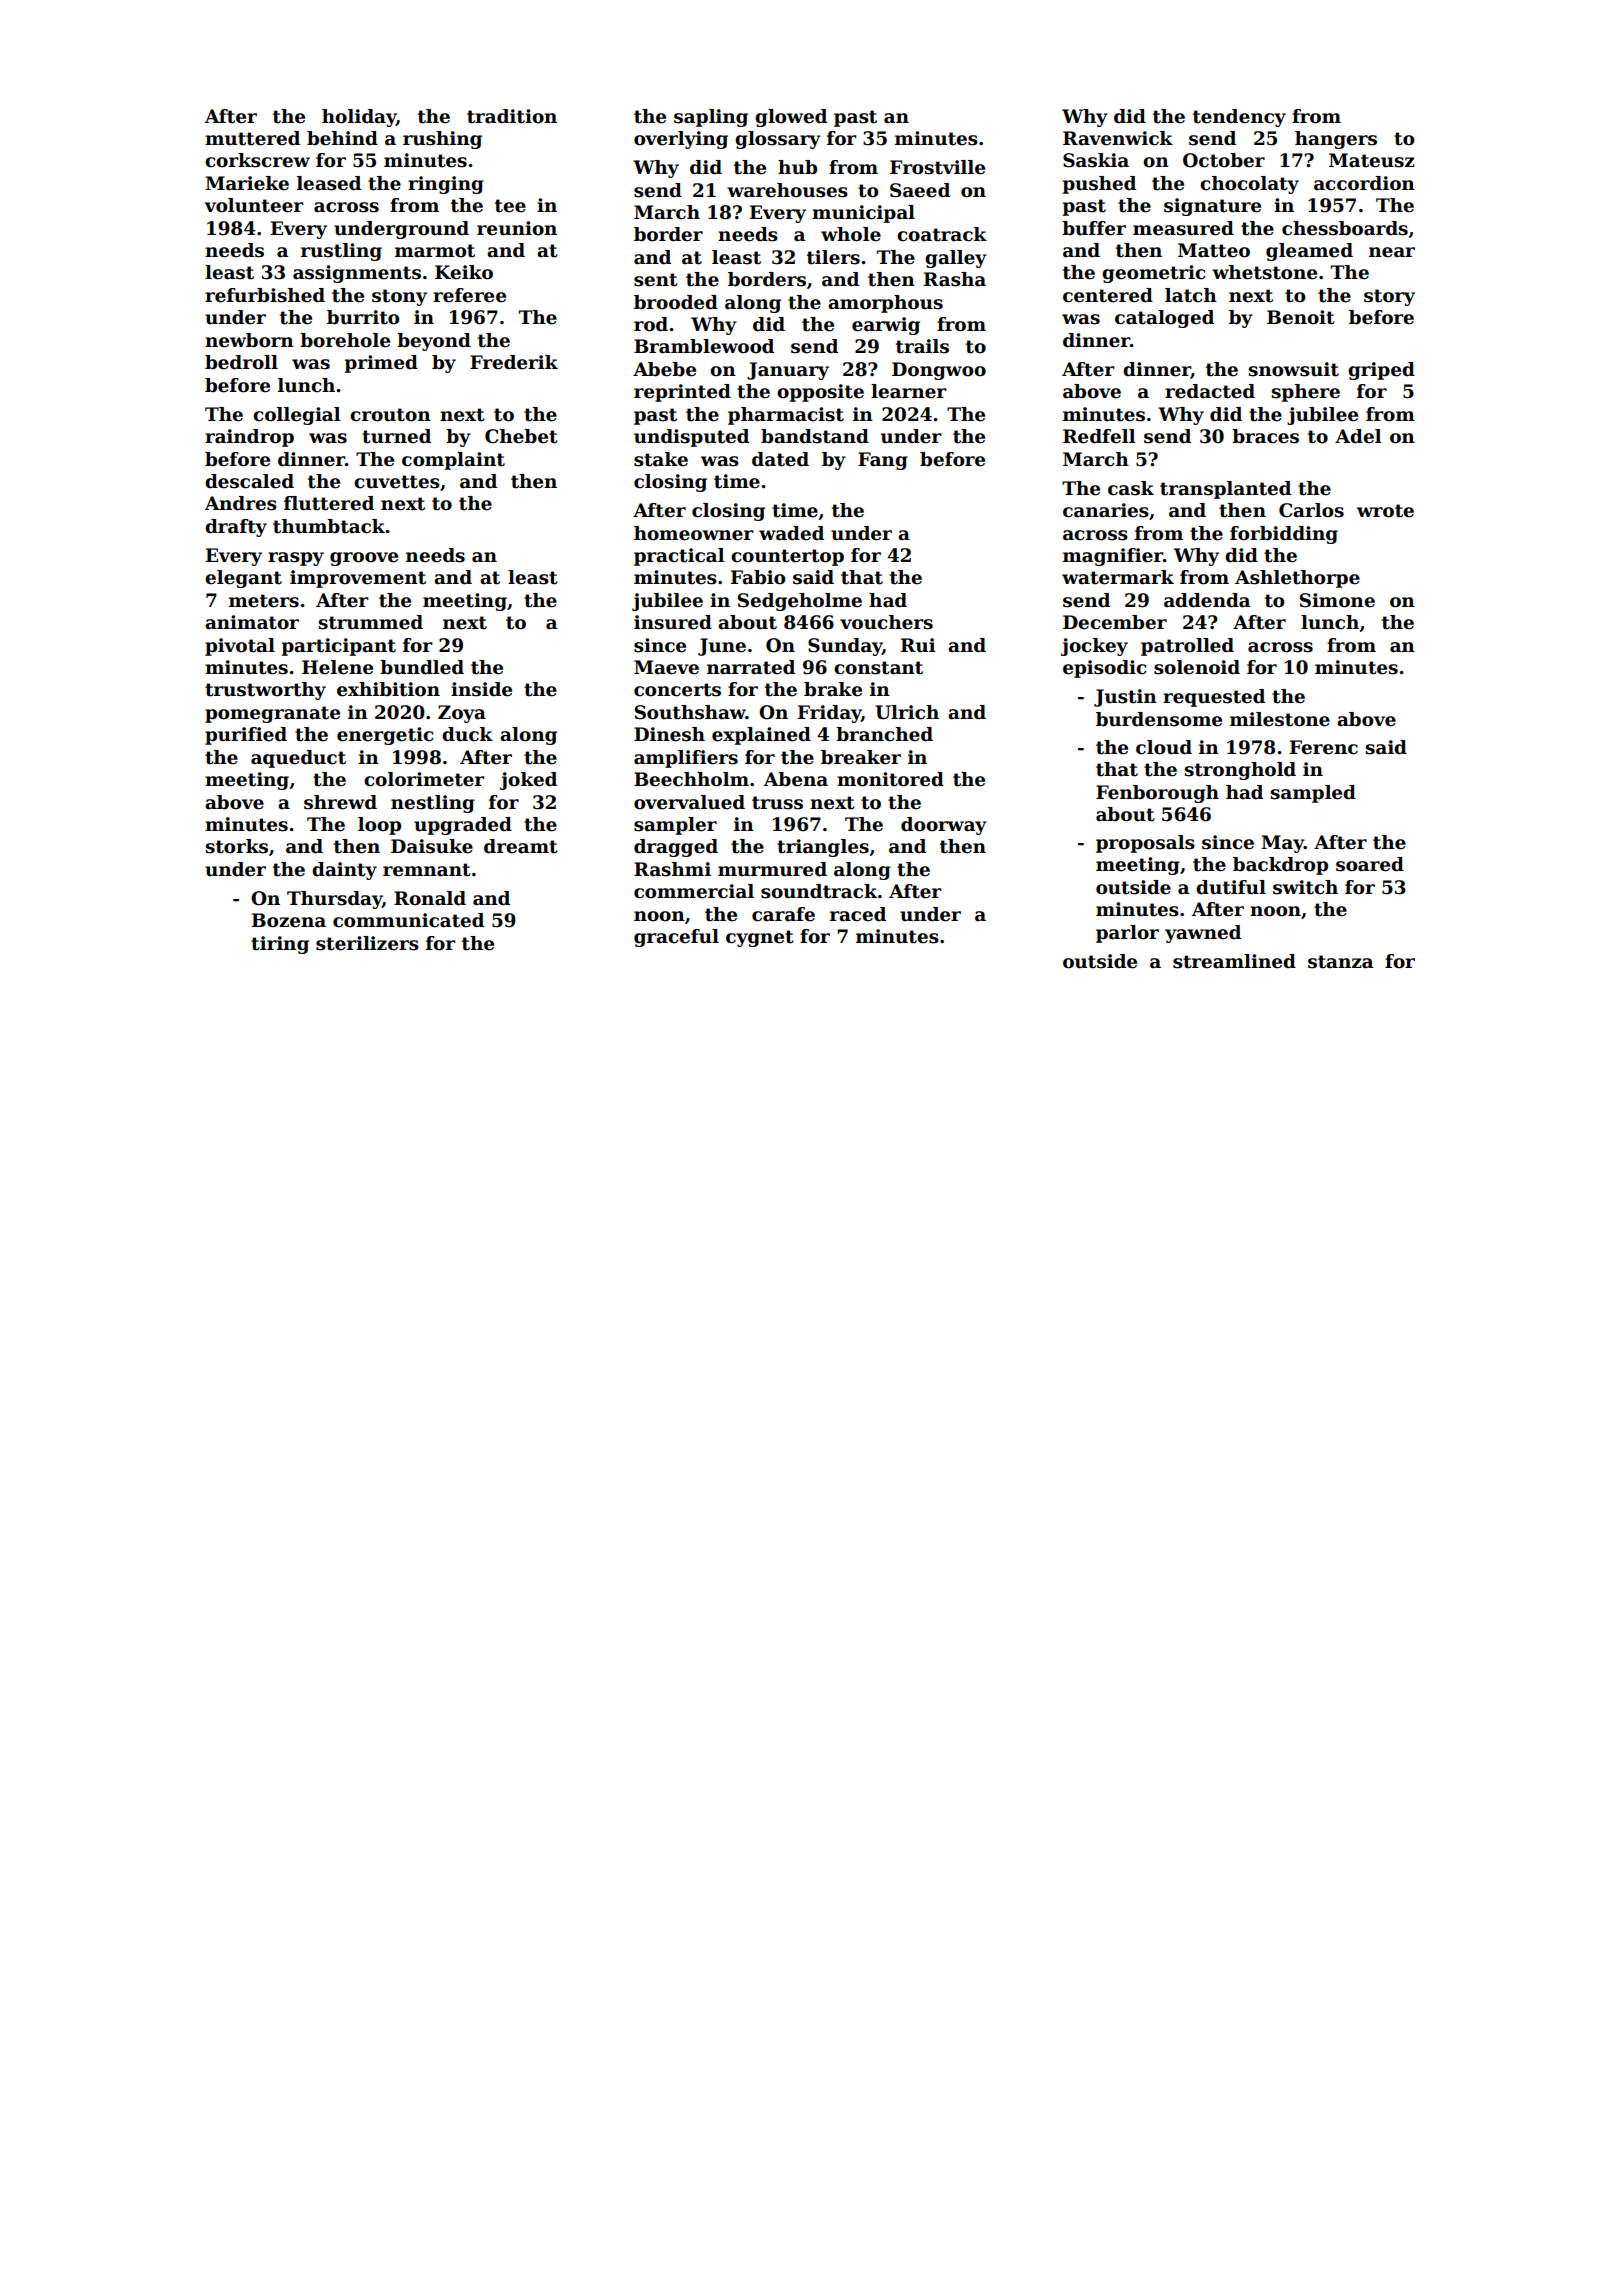 This screenshot has height=2292, width=1620. What do you see at coordinates (359, 118) in the screenshot?
I see `holiday` at bounding box center [359, 118].
